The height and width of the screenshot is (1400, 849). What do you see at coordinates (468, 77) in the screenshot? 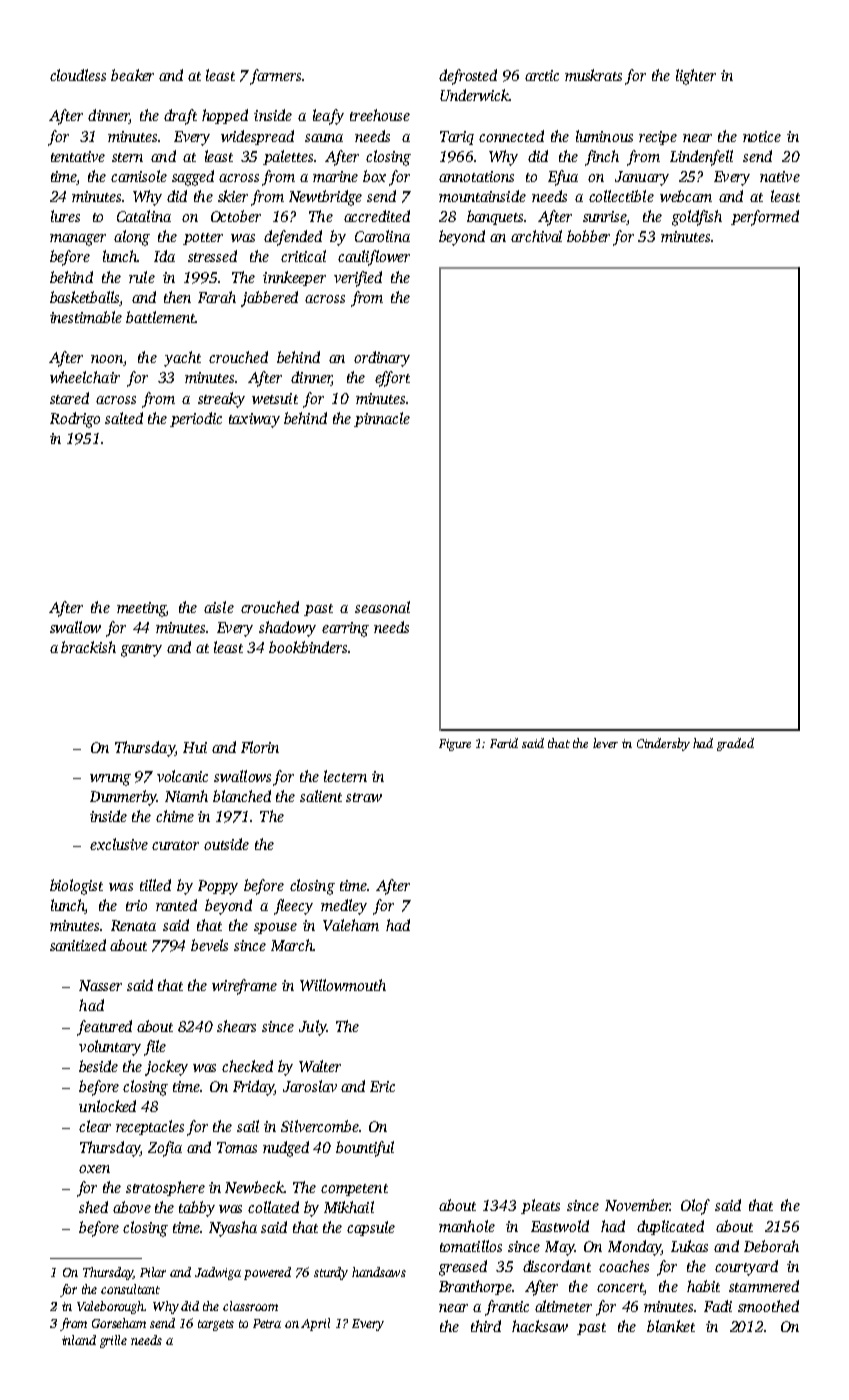
I see `defrosted` at bounding box center [468, 77].
